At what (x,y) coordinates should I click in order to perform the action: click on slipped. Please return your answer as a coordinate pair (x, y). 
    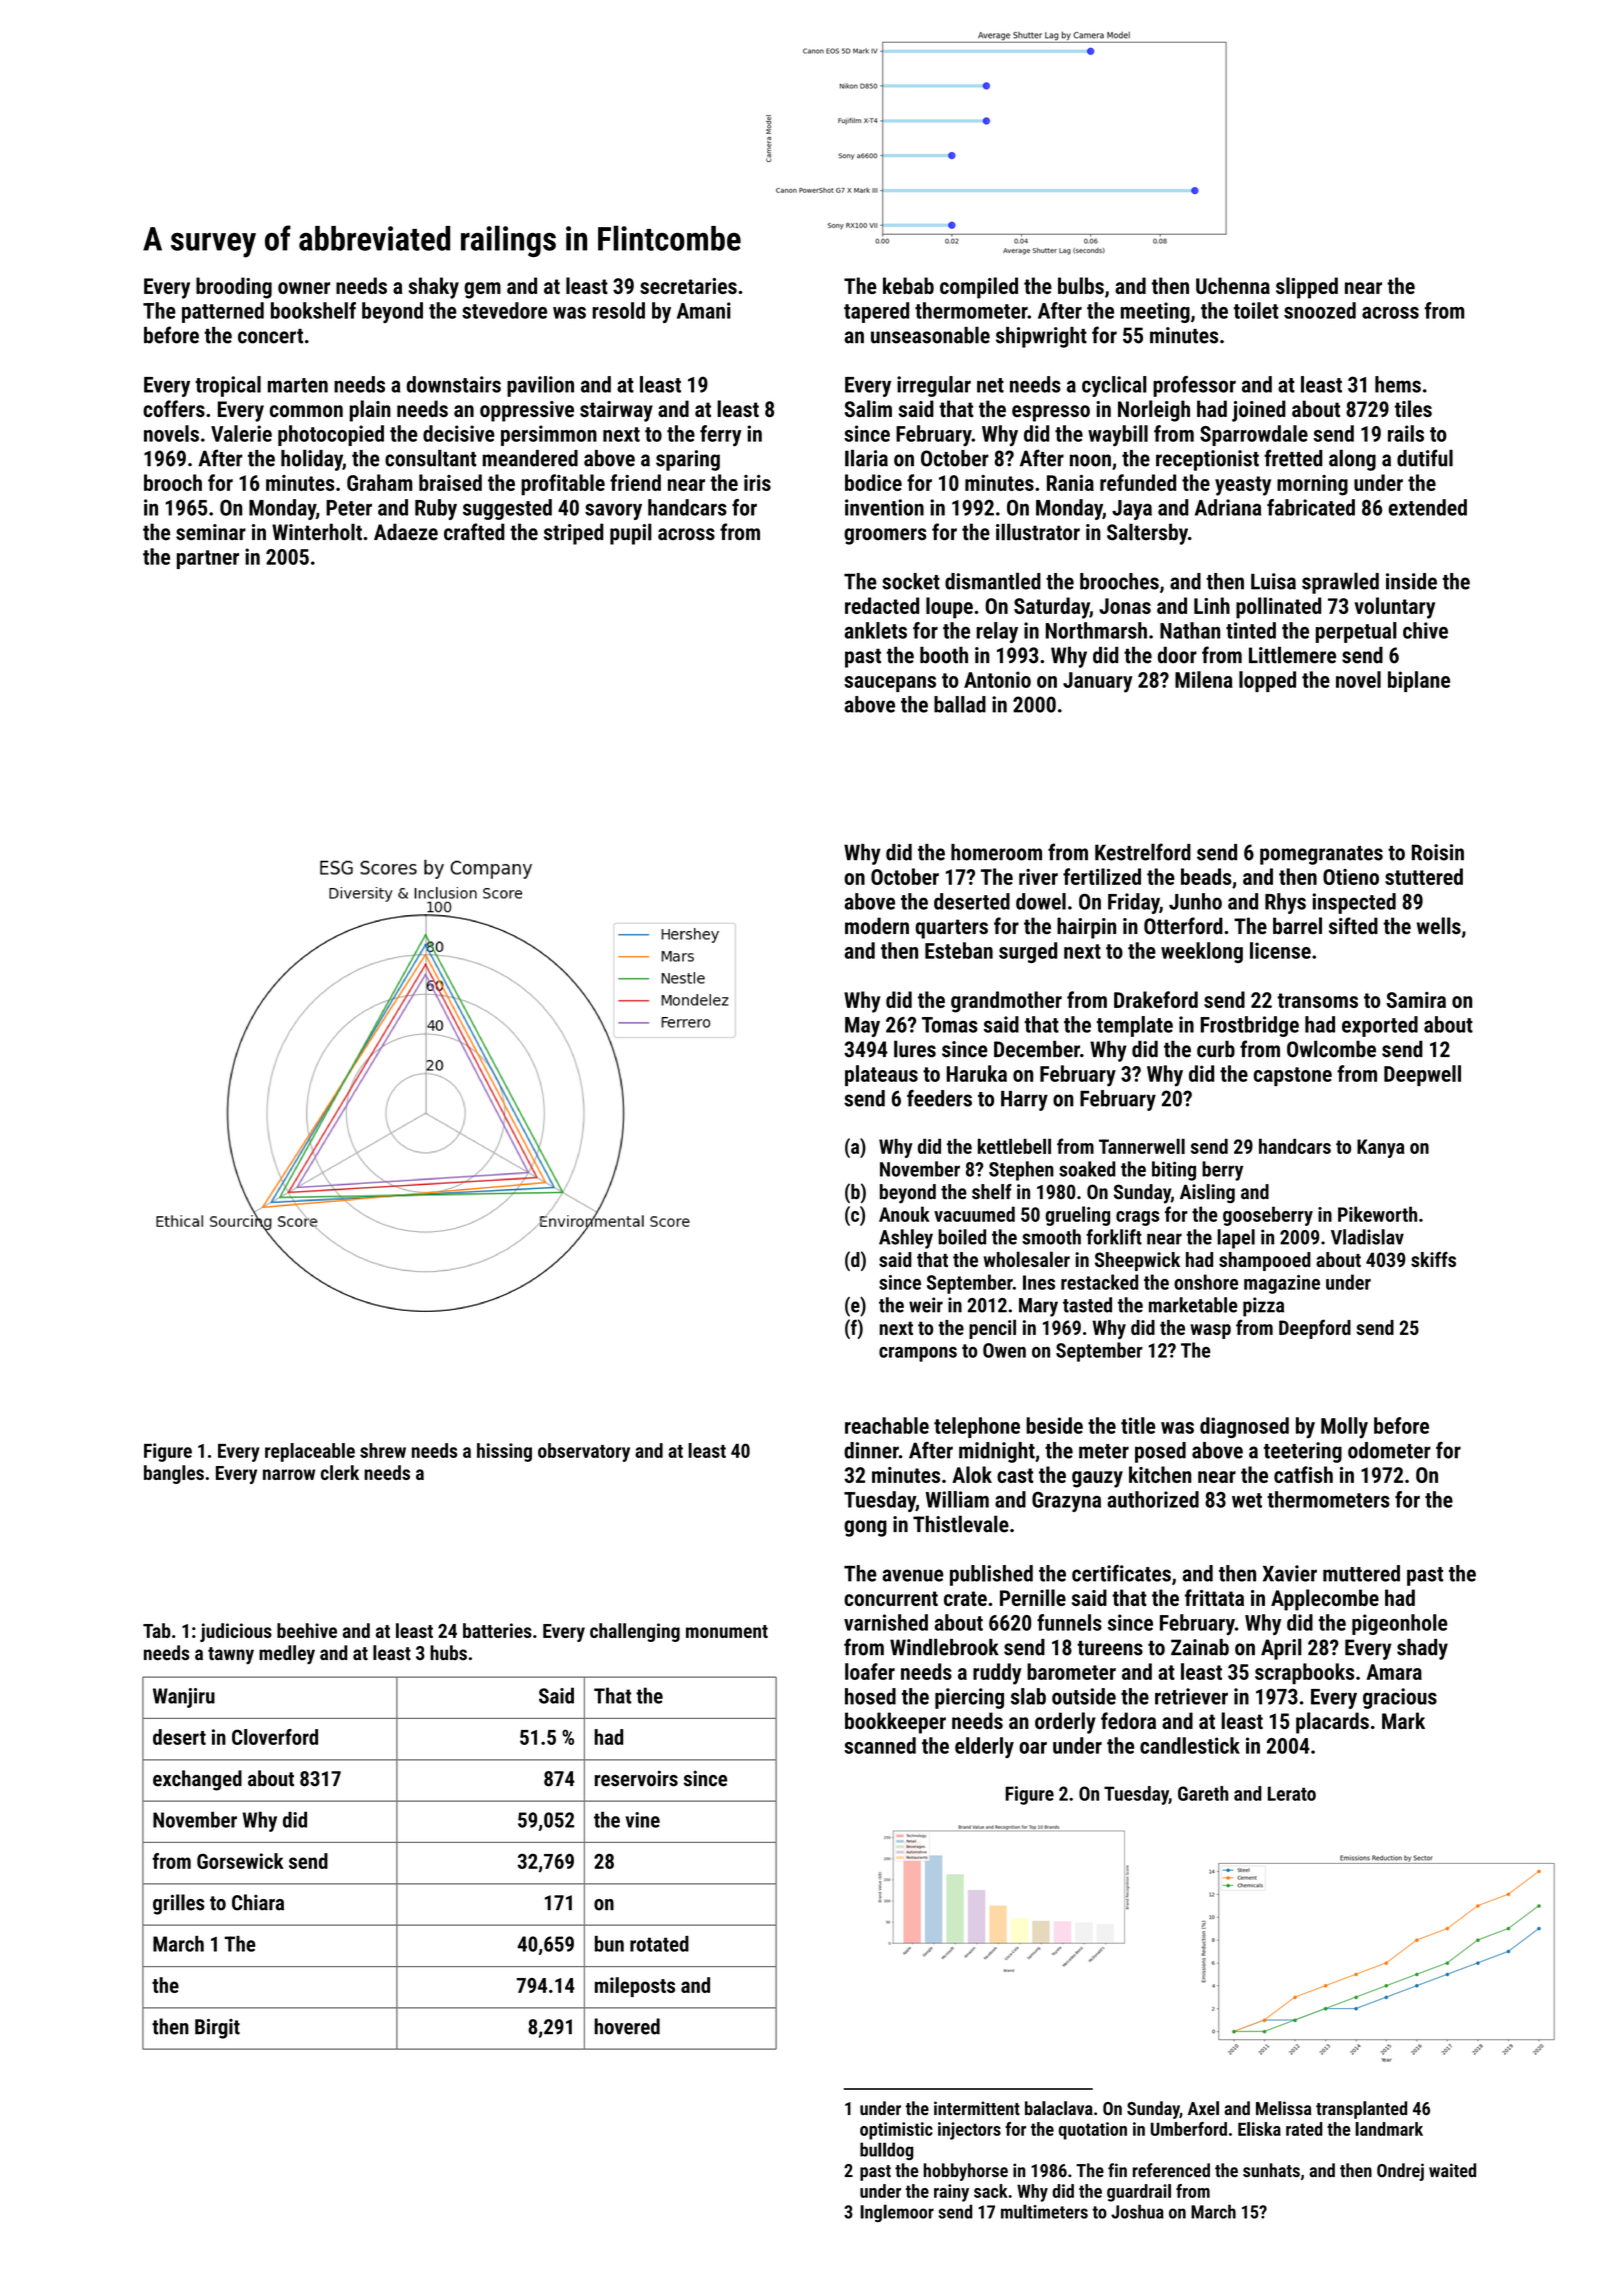
    Looking at the image, I should click on (1307, 288).
